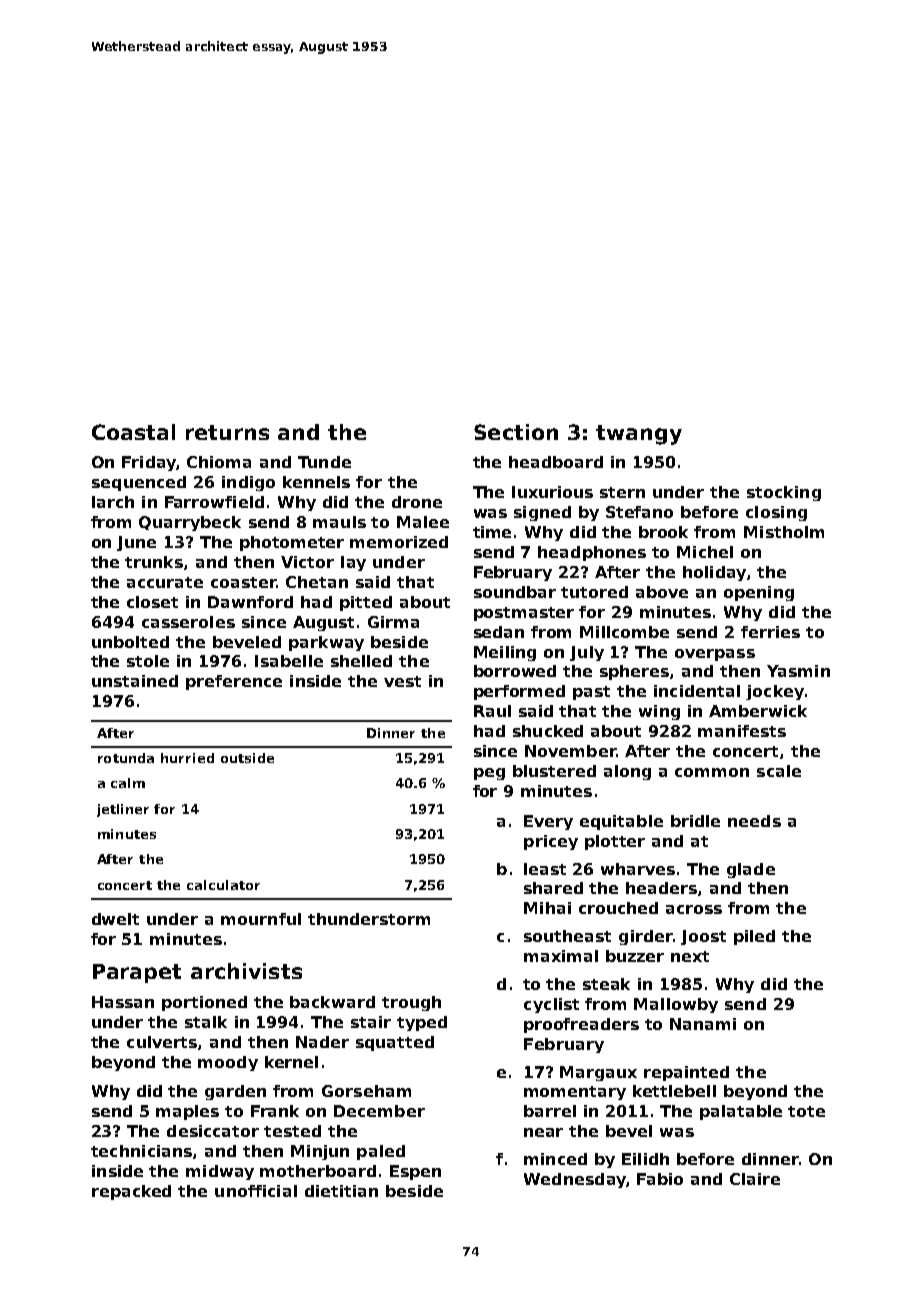 This document has height=1308, width=924. I want to click on portioned, so click(204, 1003).
